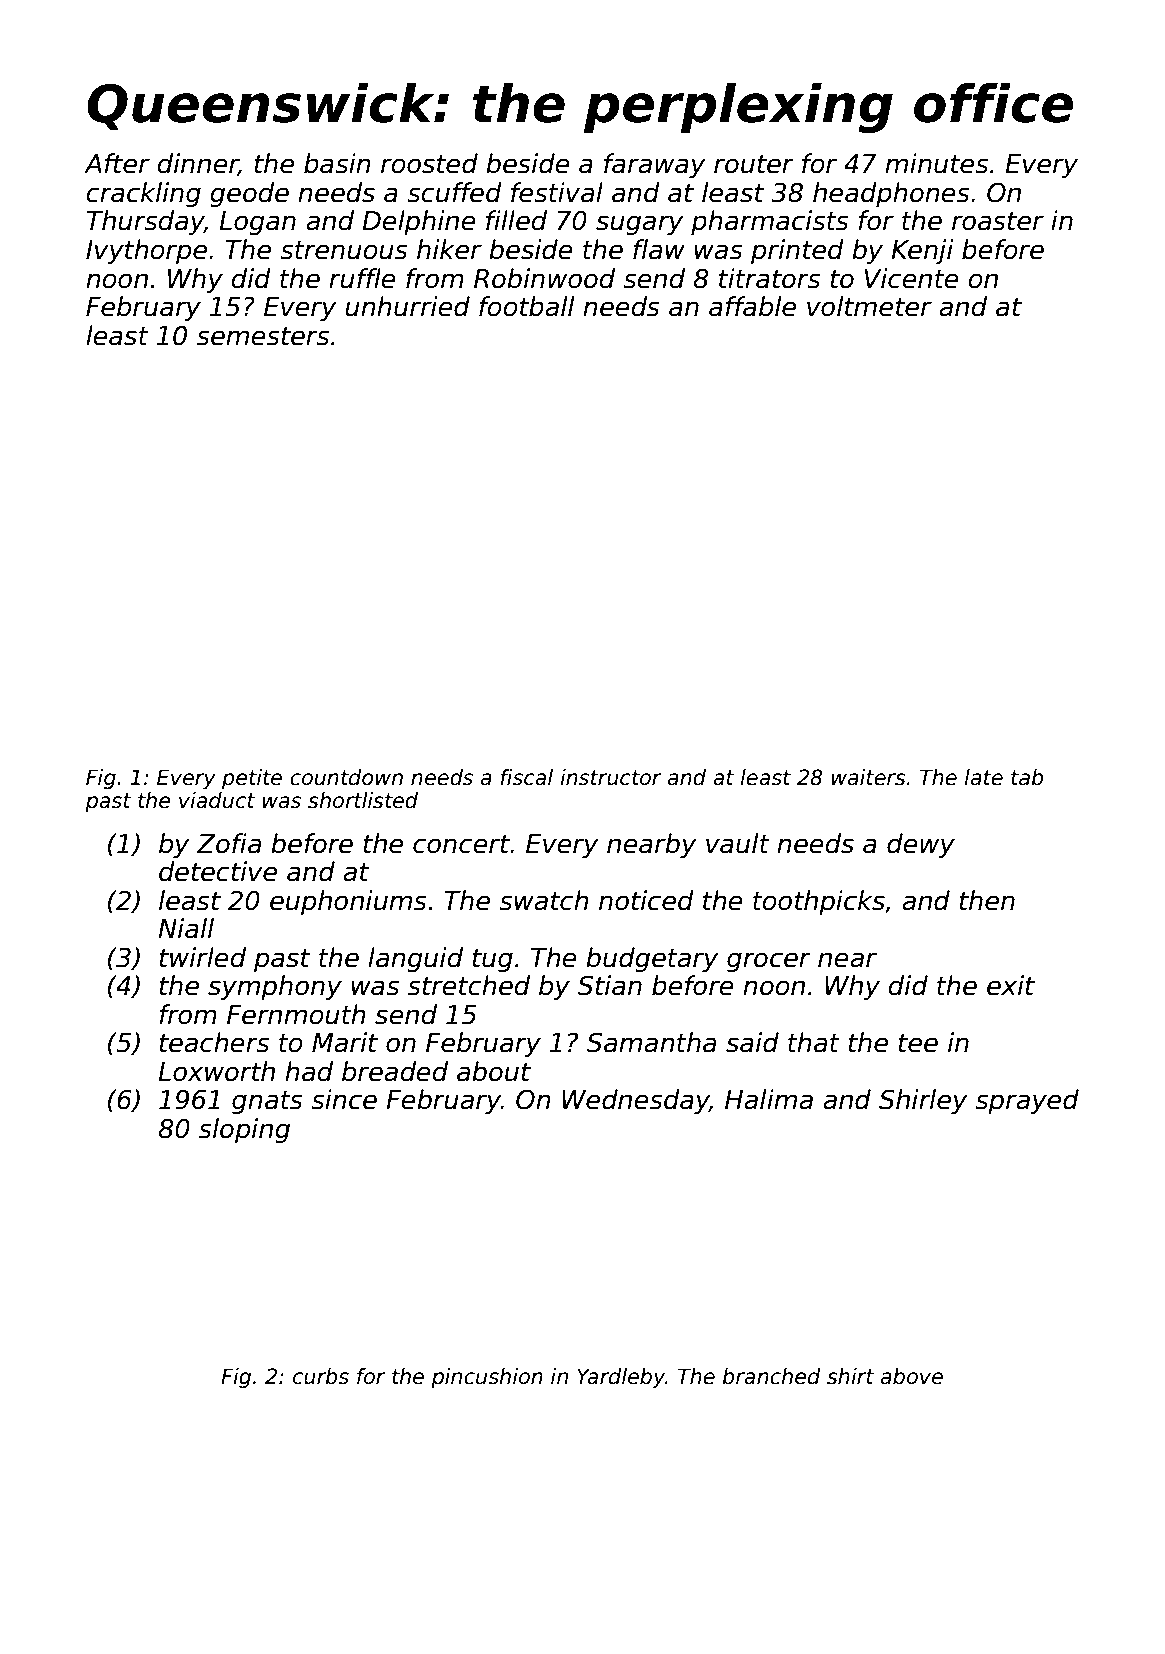 The height and width of the screenshot is (1654, 1165). What do you see at coordinates (911, 278) in the screenshot?
I see `Vicente` at bounding box center [911, 278].
